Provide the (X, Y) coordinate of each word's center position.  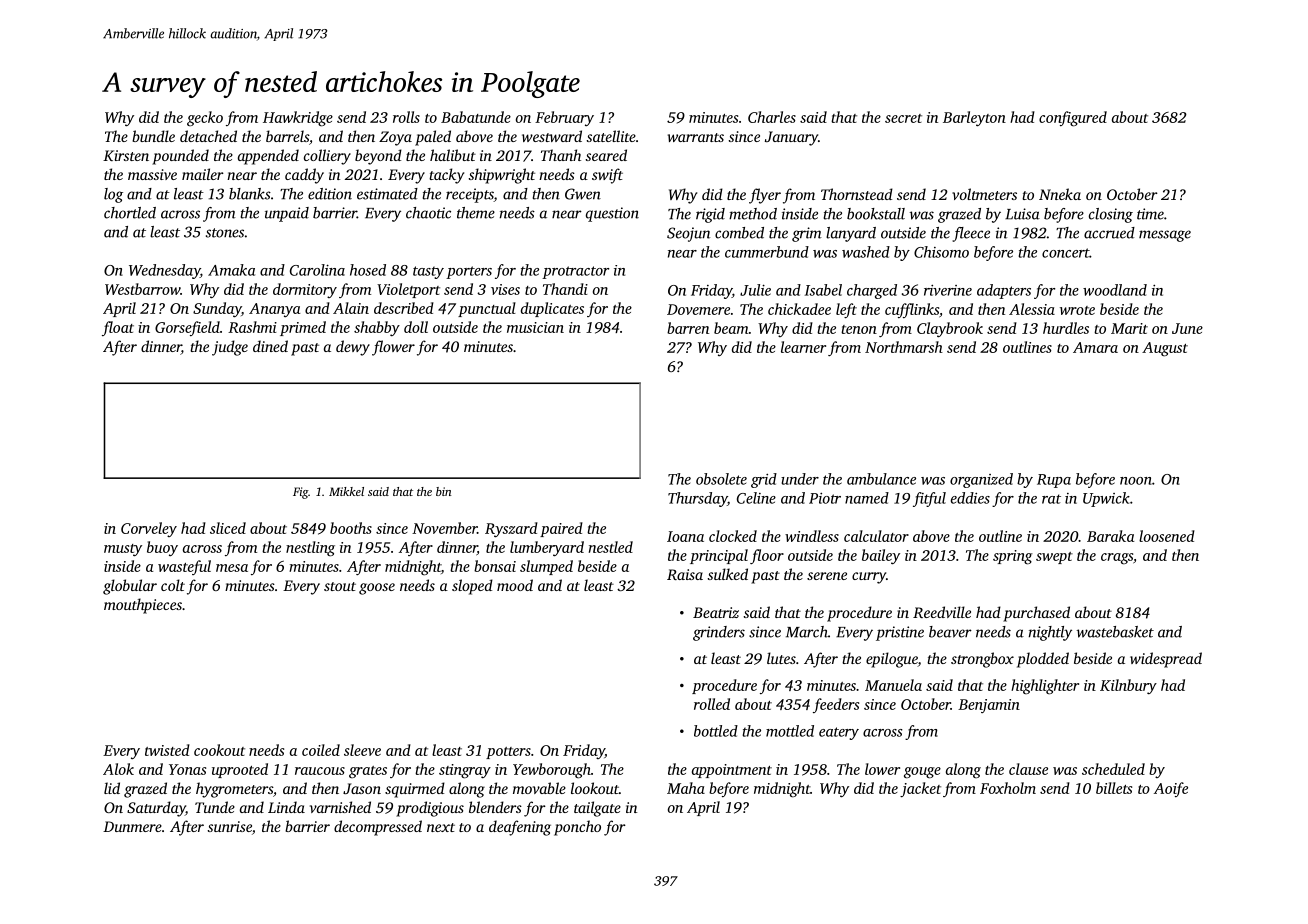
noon (1136, 481)
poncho (577, 828)
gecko (205, 119)
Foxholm (1008, 788)
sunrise (230, 826)
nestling (310, 549)
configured (1073, 119)
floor (767, 556)
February (564, 118)
